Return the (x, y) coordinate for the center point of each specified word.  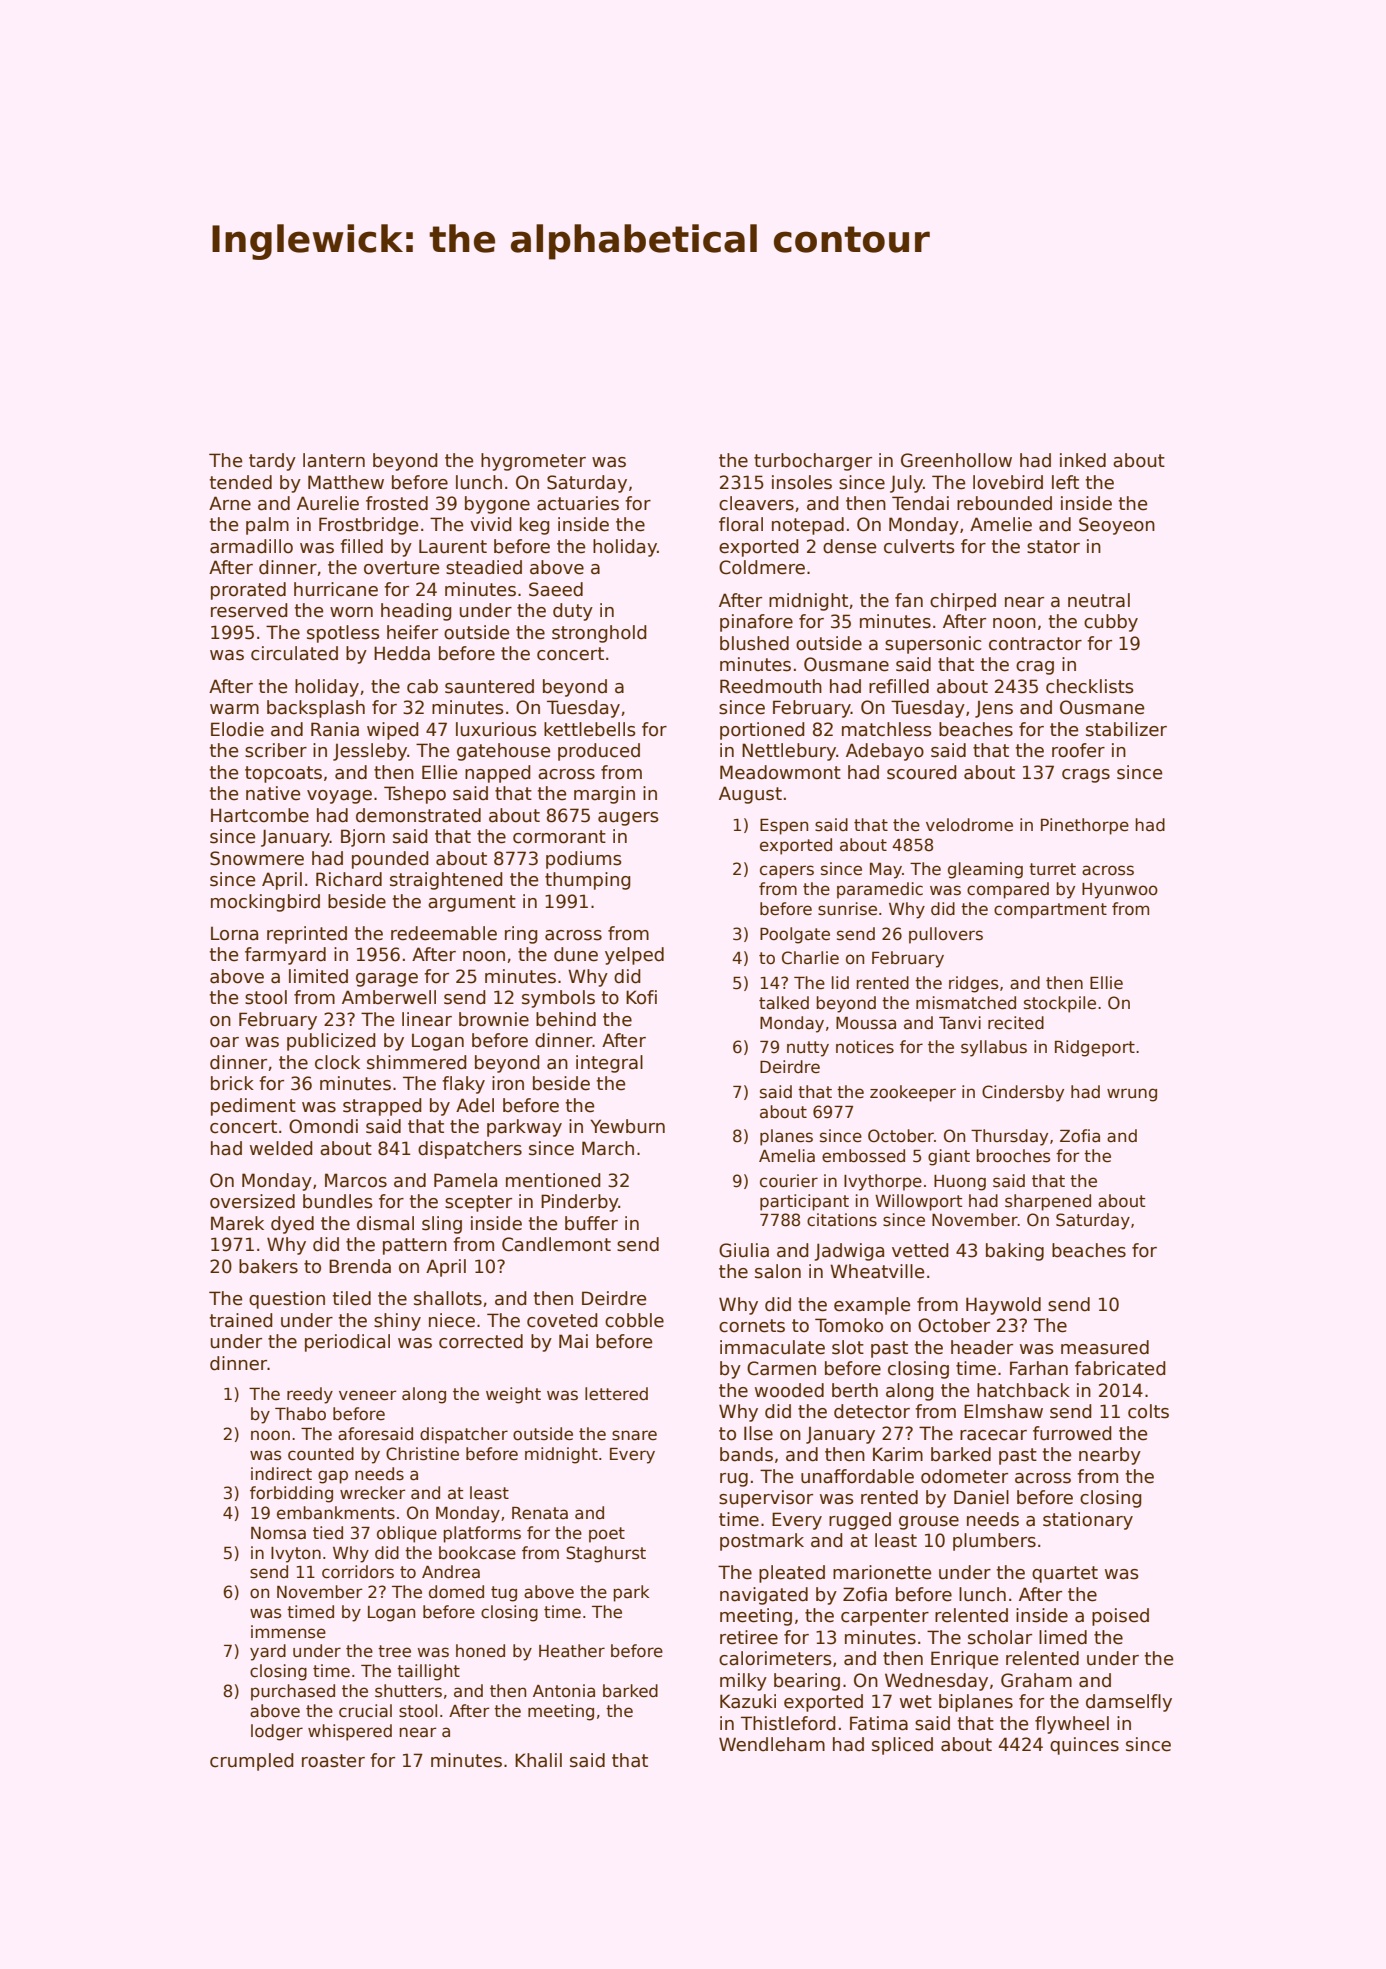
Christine (422, 1454)
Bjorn (363, 838)
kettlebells (590, 729)
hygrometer (533, 462)
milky (743, 1682)
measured (1105, 1347)
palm (267, 526)
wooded (789, 1390)
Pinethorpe (1085, 826)
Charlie (810, 958)
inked (1083, 460)
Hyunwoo (1120, 891)
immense (288, 1632)
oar (224, 1042)
